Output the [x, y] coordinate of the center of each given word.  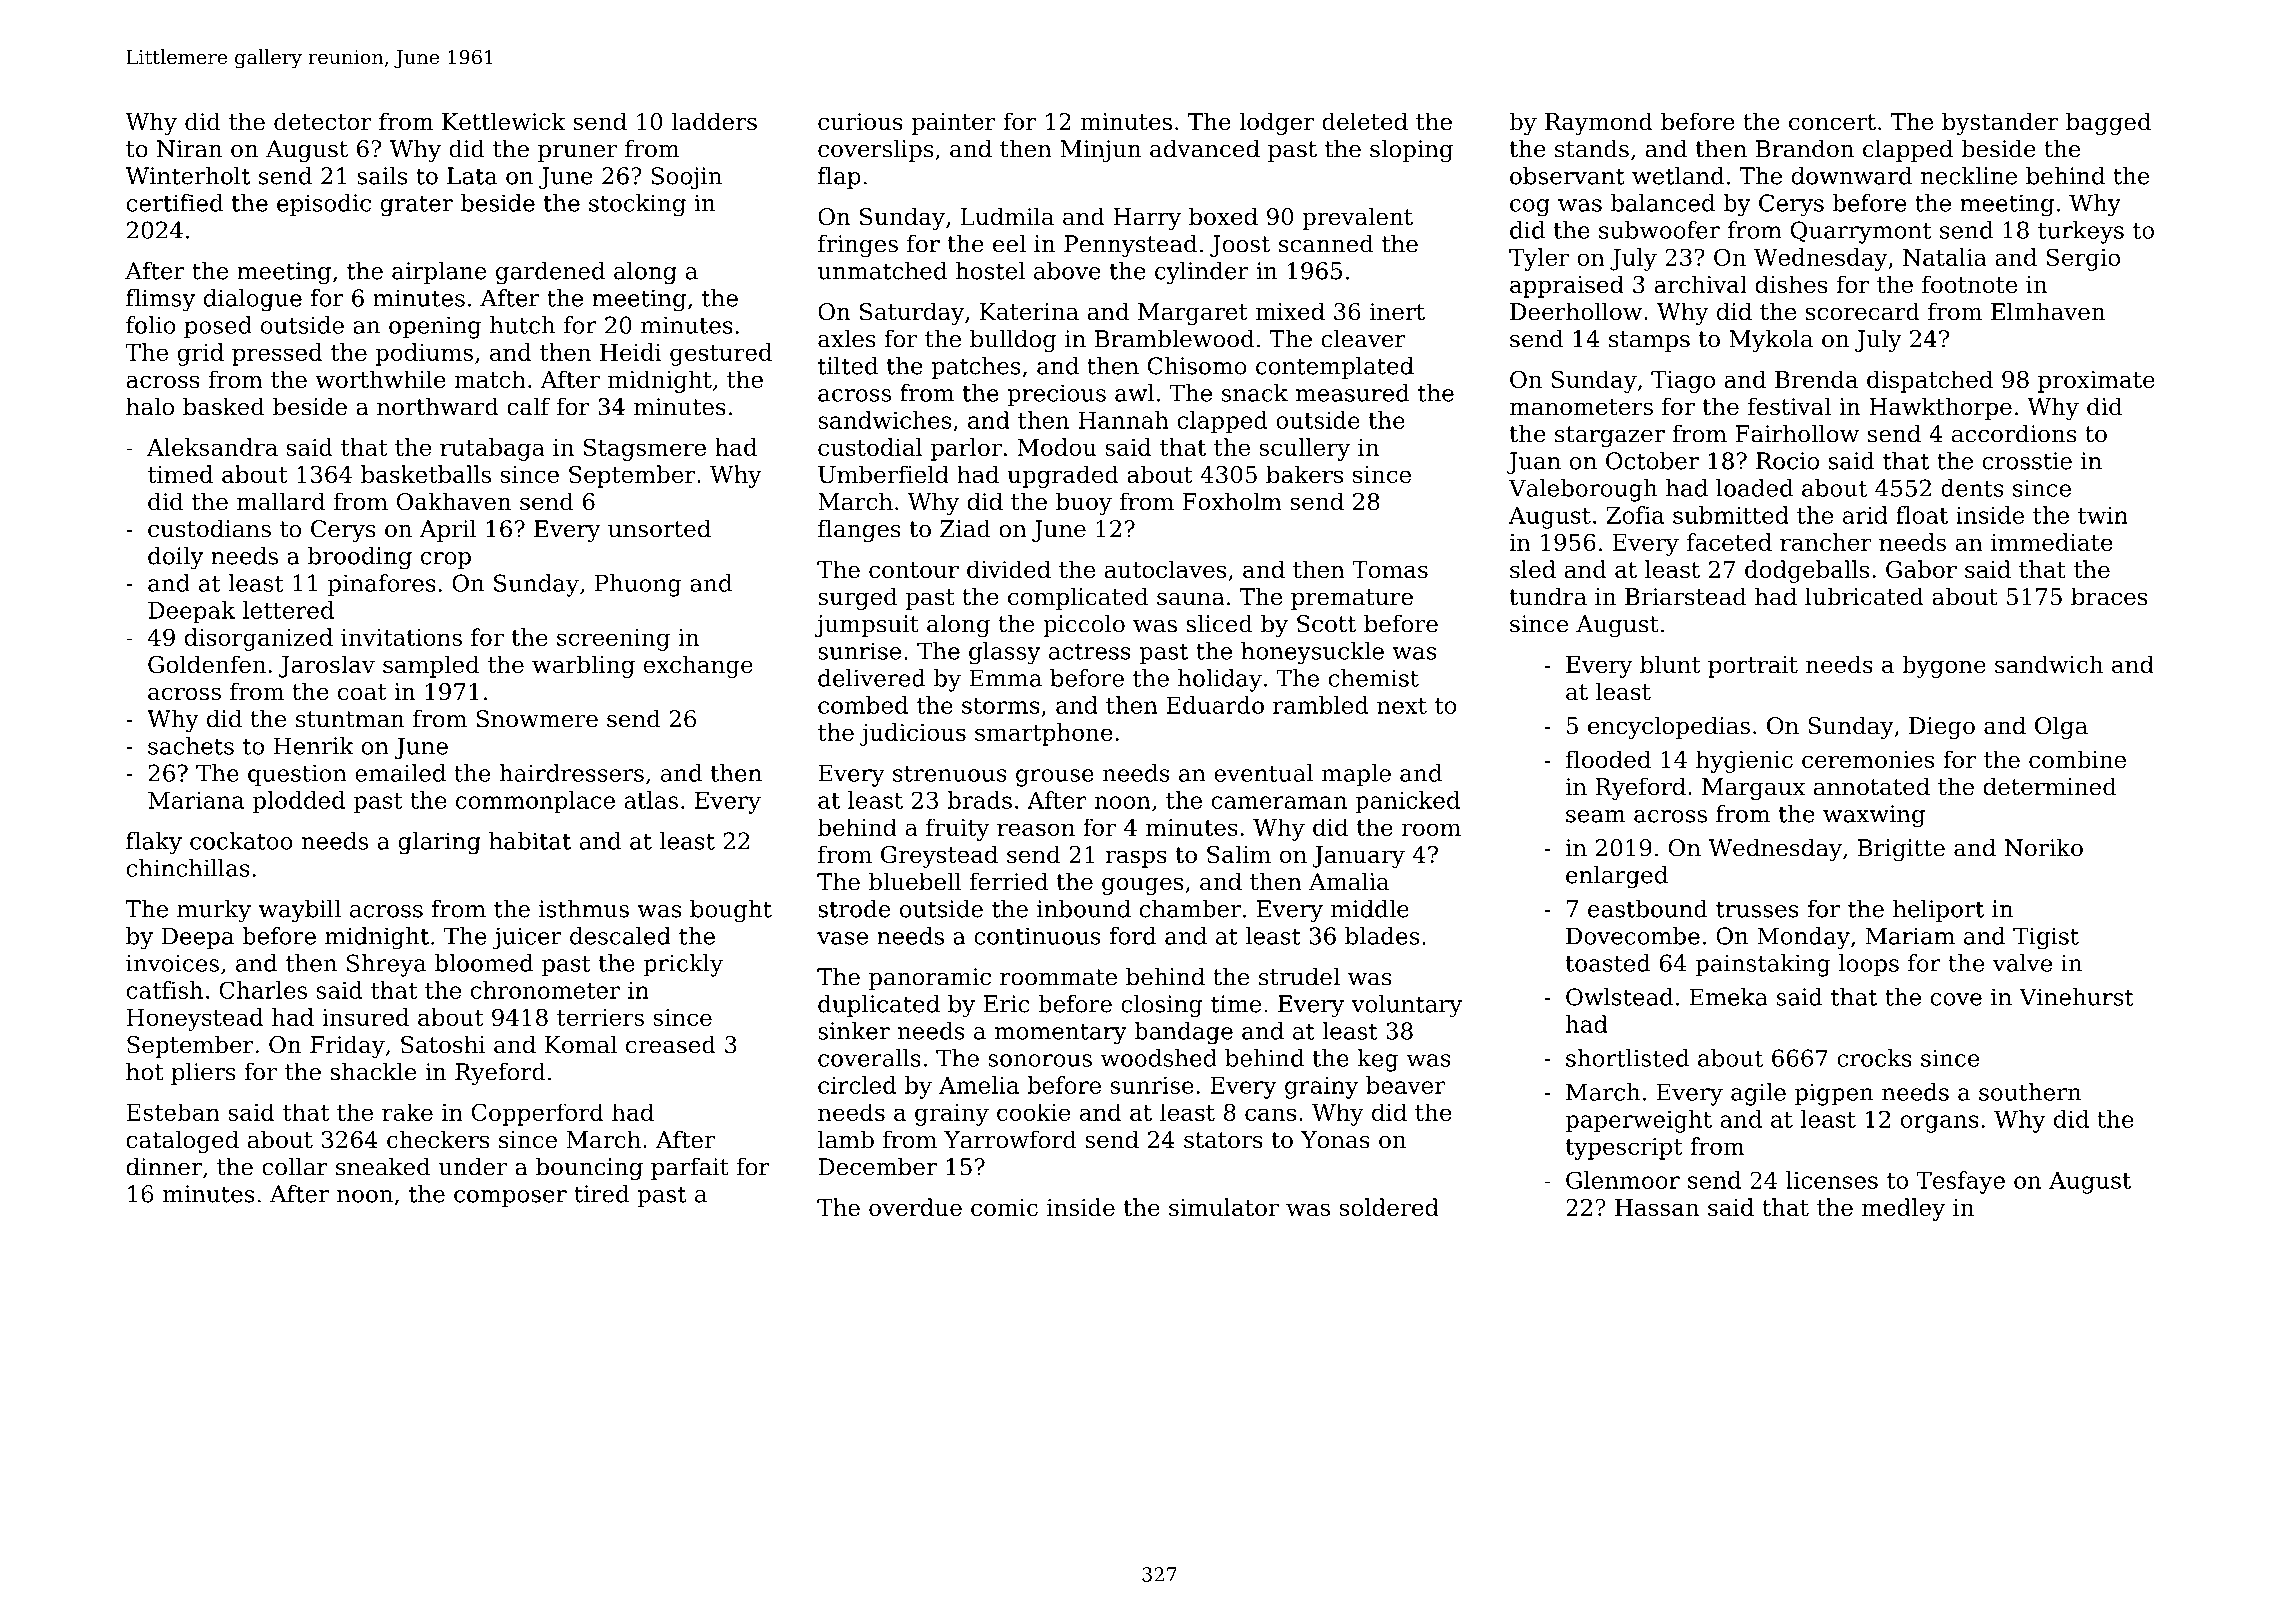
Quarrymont [1861, 232]
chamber [1190, 909]
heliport [1938, 911]
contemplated [1335, 368]
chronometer [545, 990]
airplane [439, 273]
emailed [400, 773]
